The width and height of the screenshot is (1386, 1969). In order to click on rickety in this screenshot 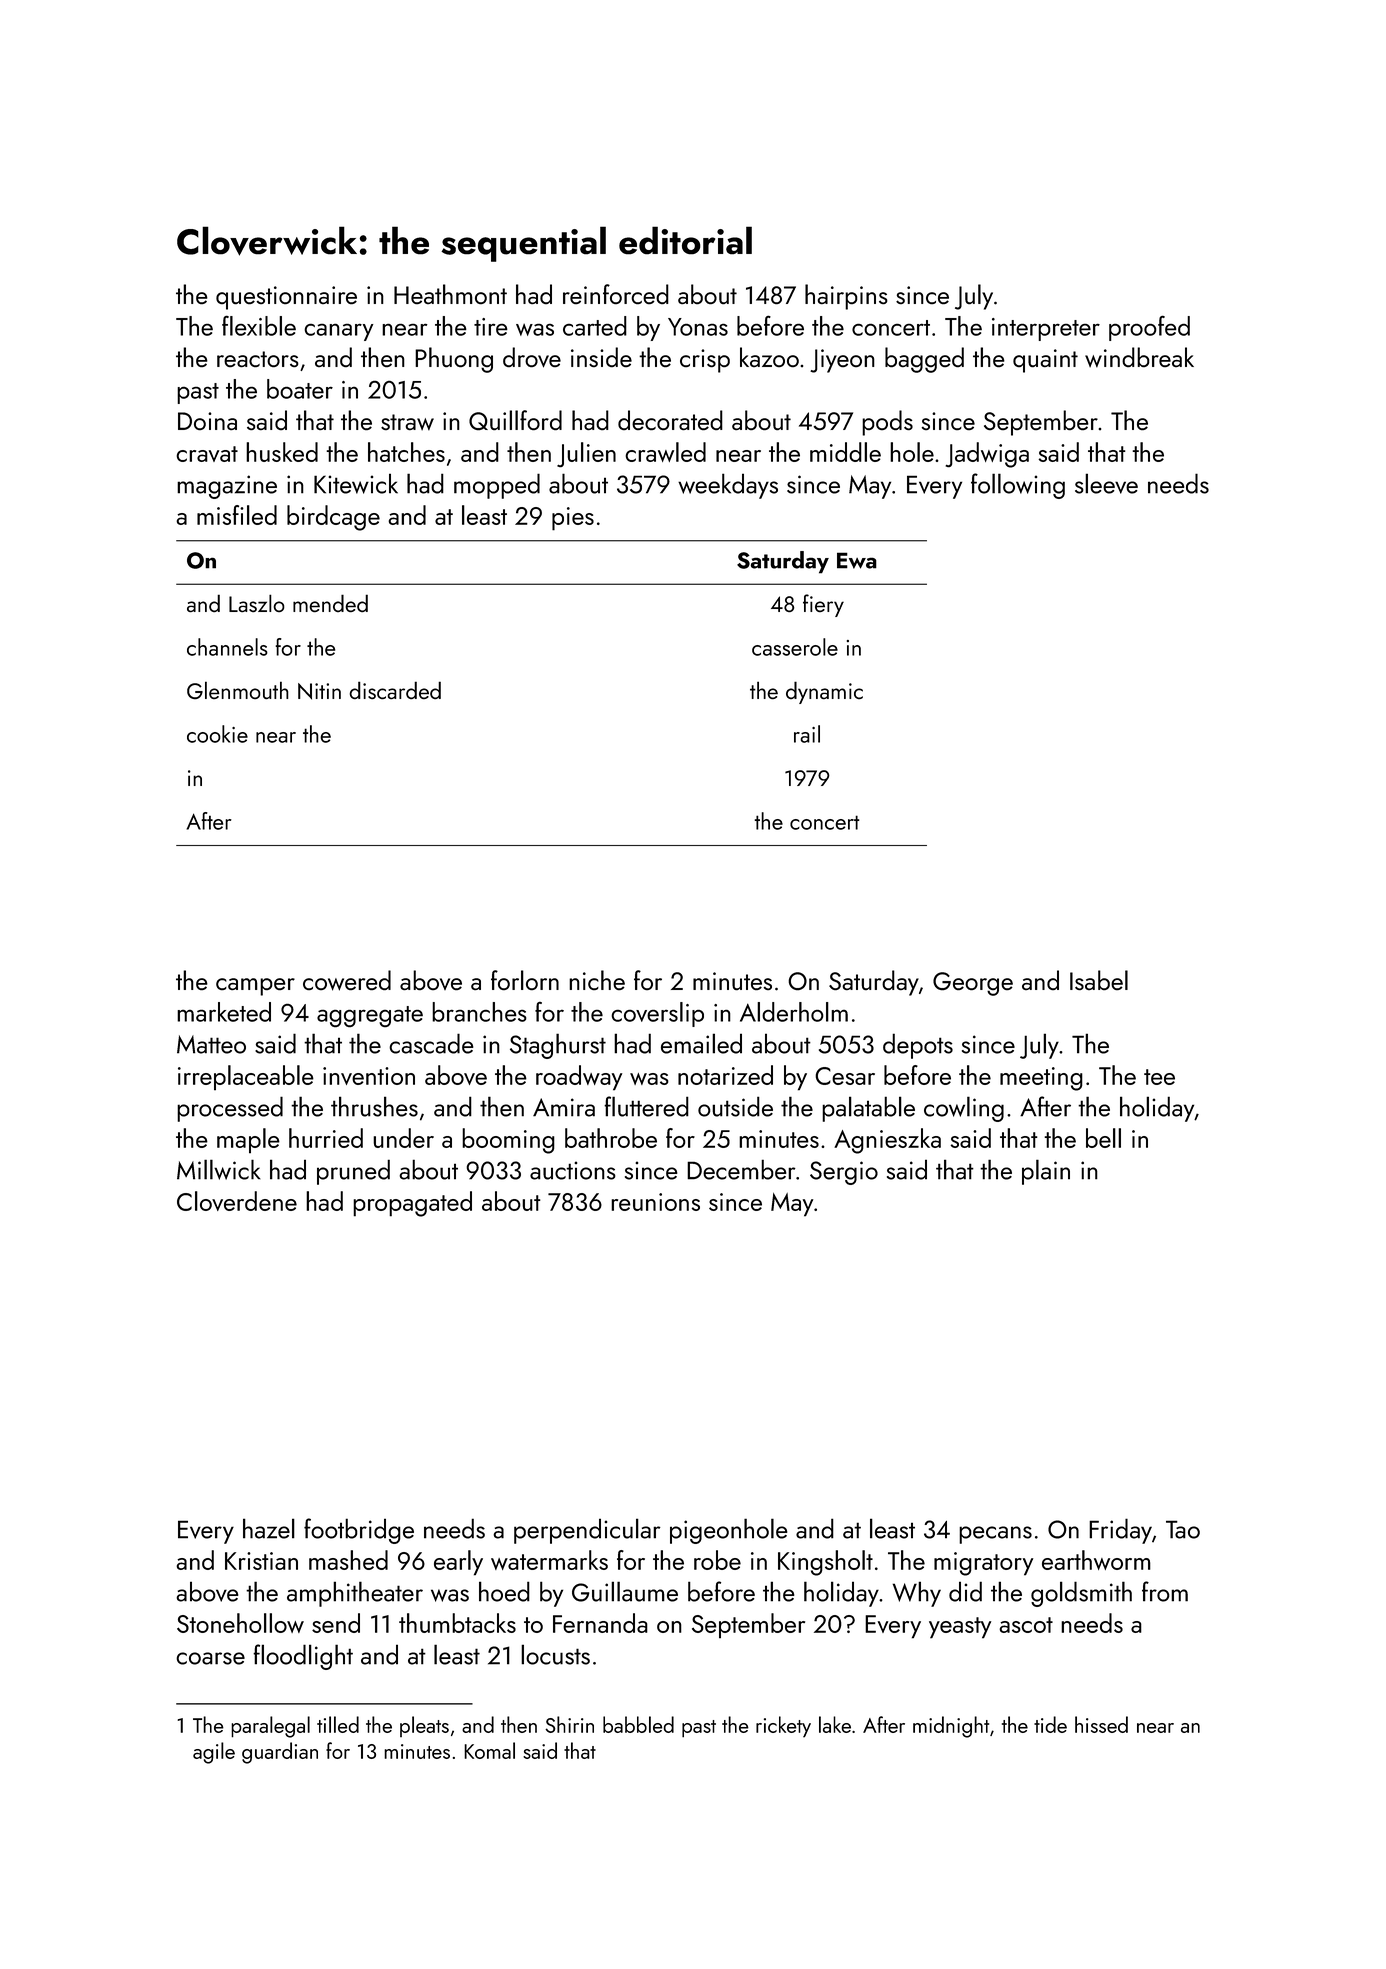, I will do `click(783, 1727)`.
